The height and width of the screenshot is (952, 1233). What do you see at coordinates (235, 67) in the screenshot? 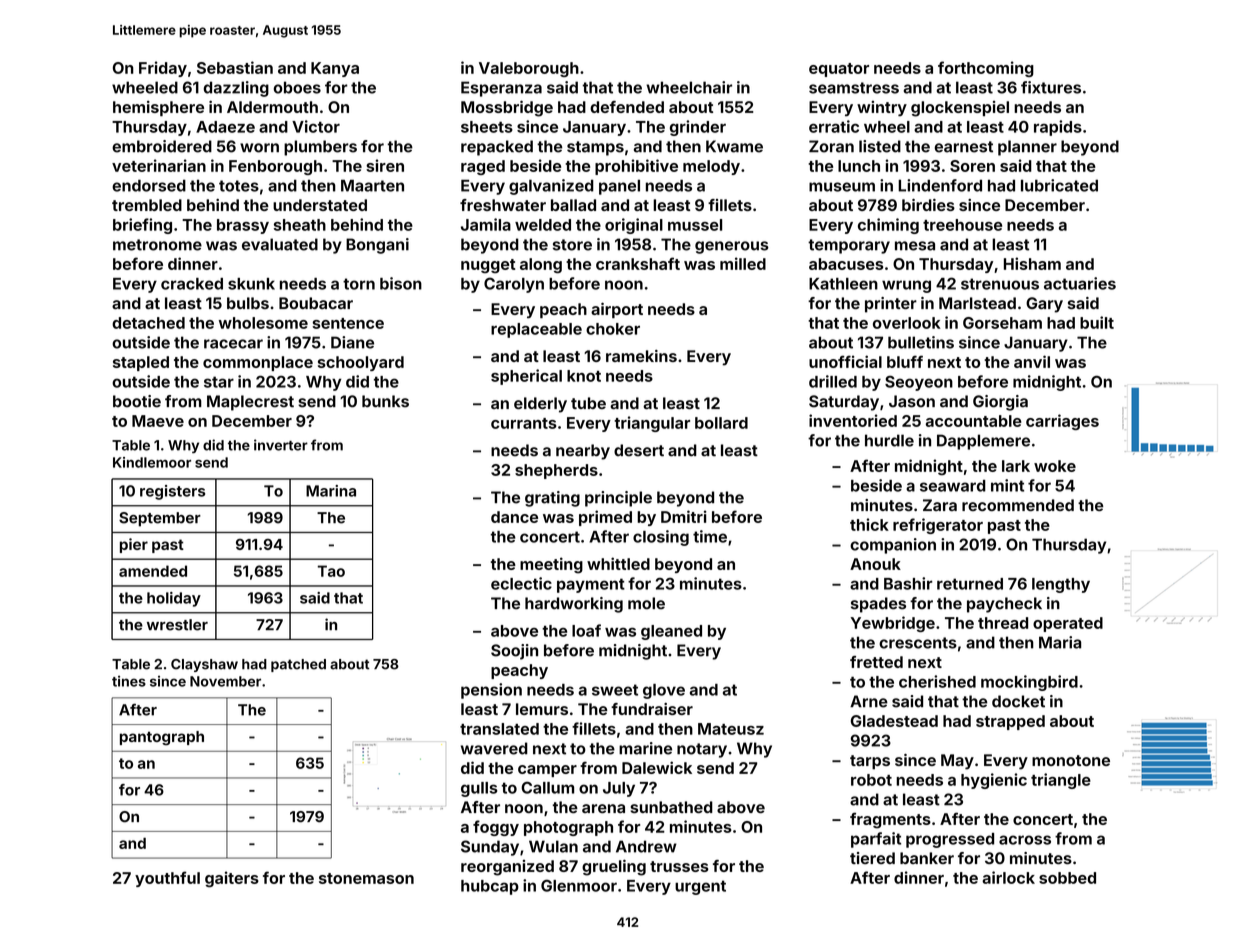
I see `Sebastian` at bounding box center [235, 67].
